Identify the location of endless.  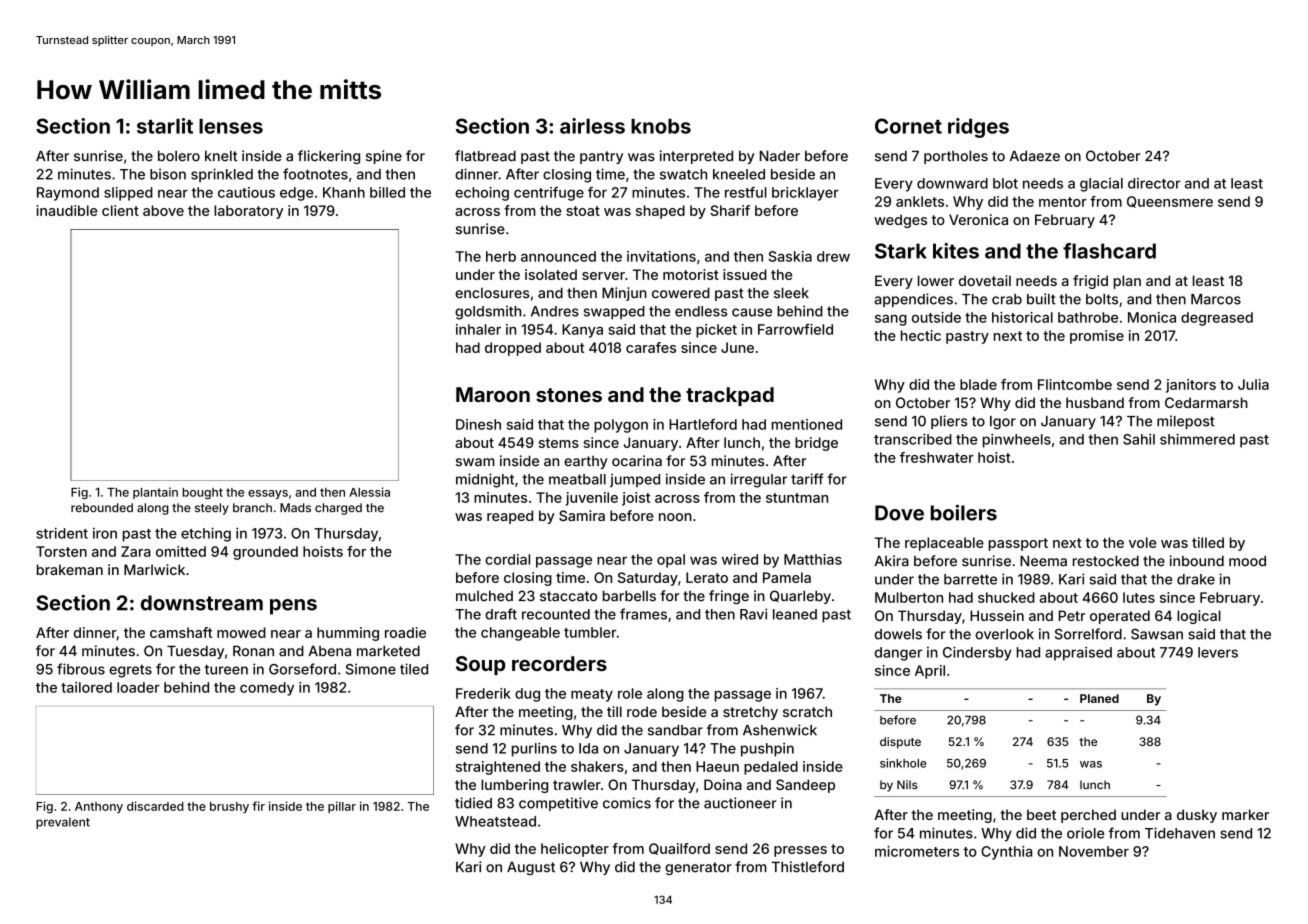
(701, 311).
